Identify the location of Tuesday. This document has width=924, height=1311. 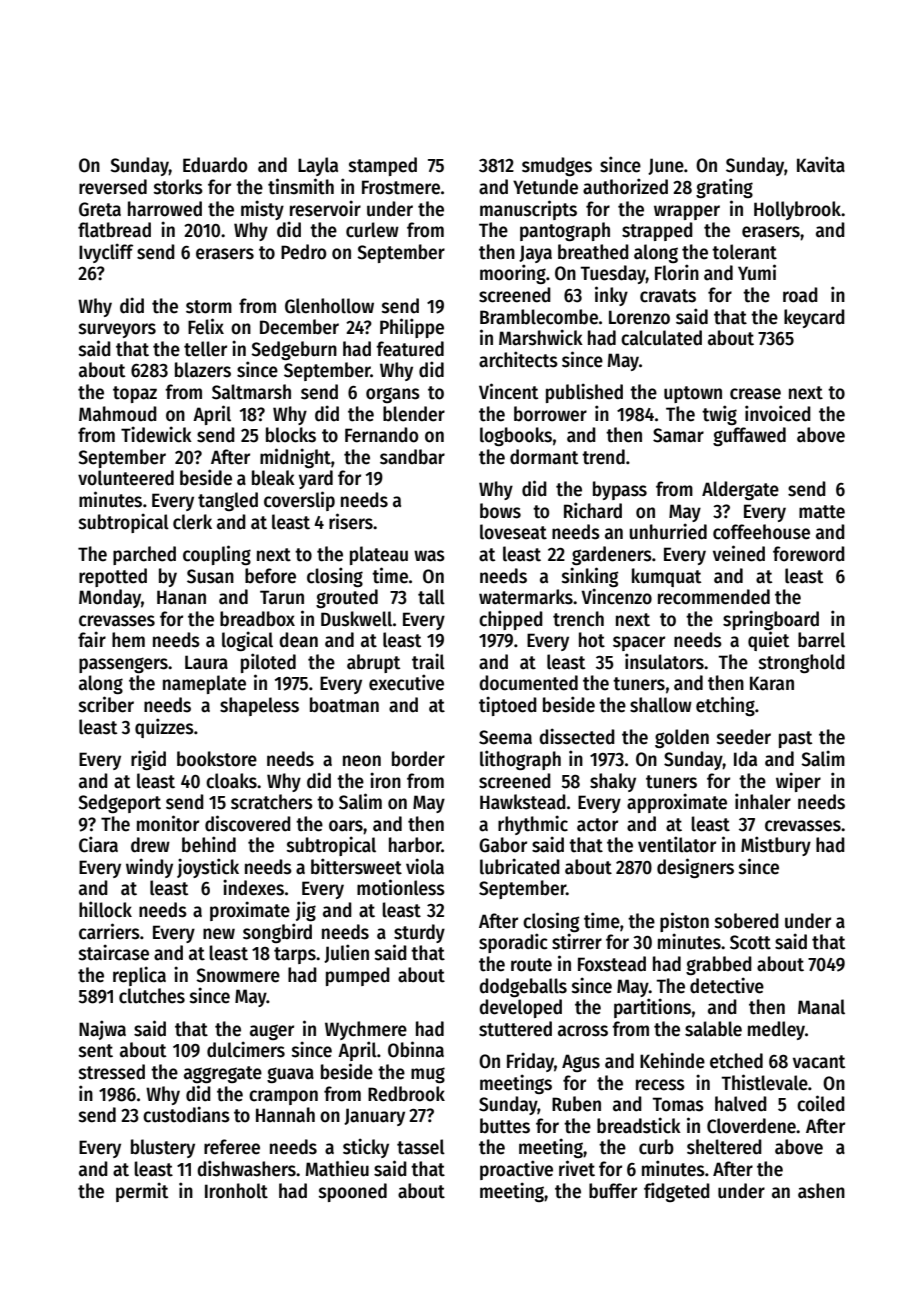
(613, 274).
